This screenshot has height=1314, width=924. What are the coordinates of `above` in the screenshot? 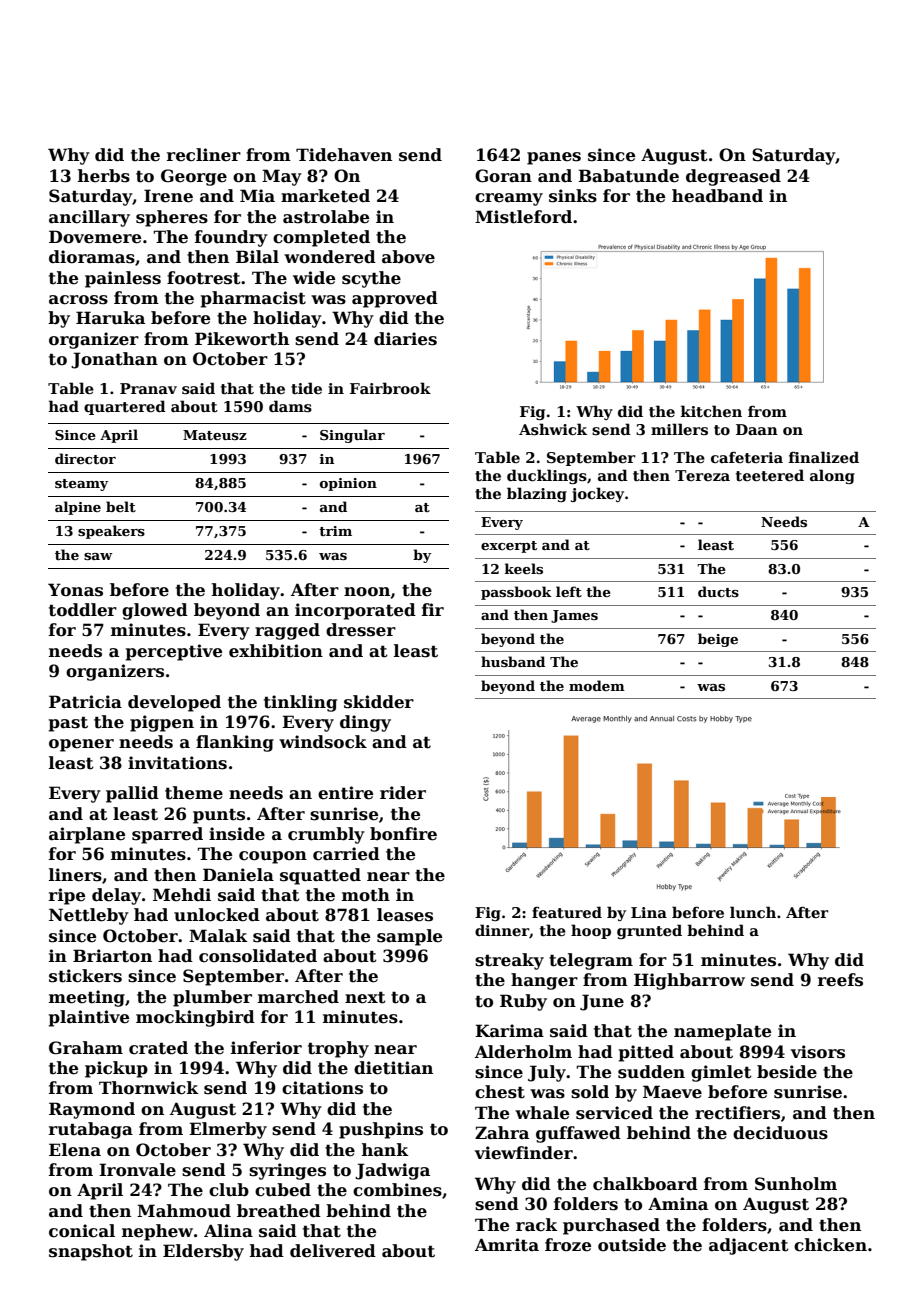 It's located at (408, 257).
